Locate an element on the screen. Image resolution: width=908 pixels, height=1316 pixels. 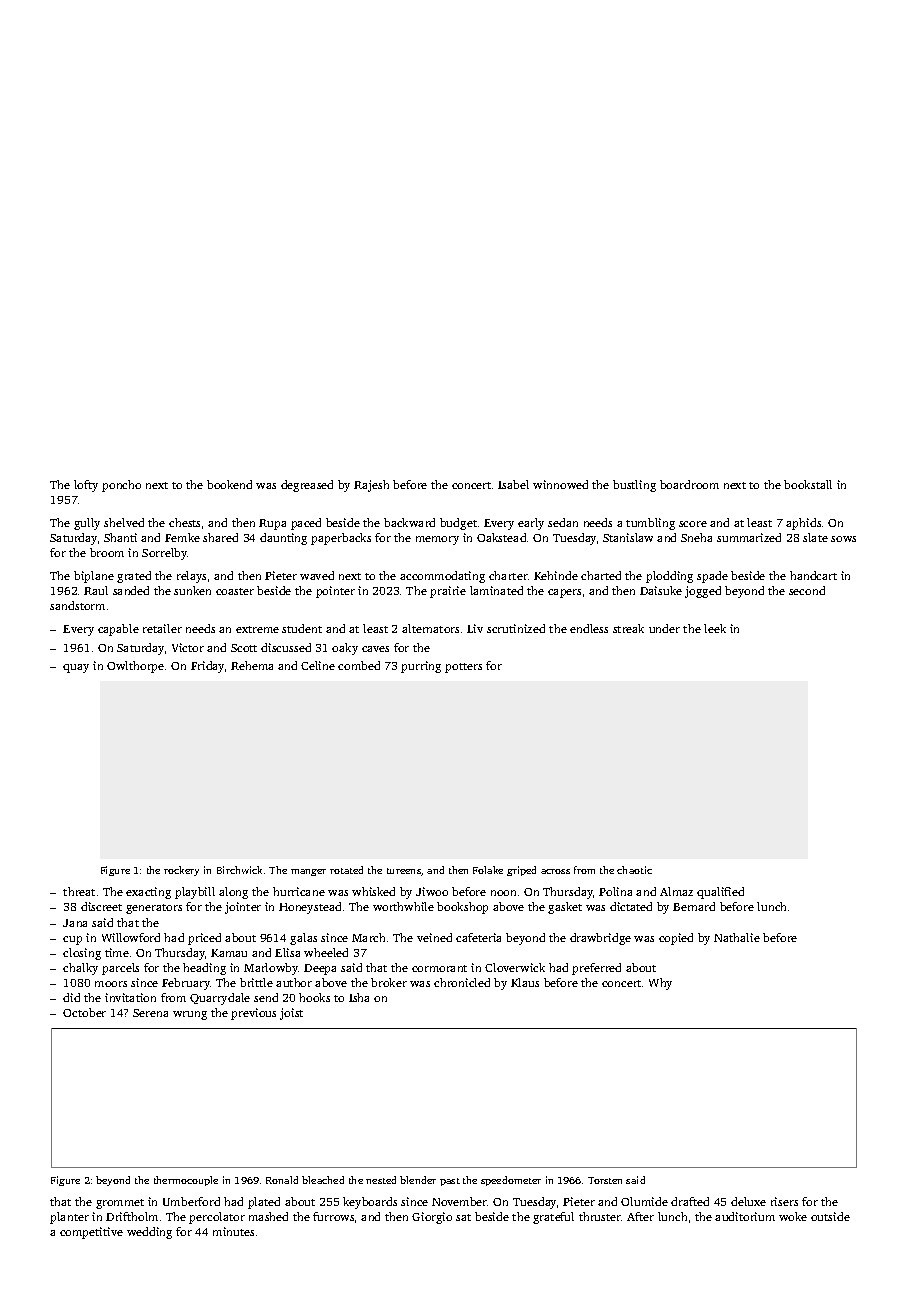
March is located at coordinates (368, 937).
